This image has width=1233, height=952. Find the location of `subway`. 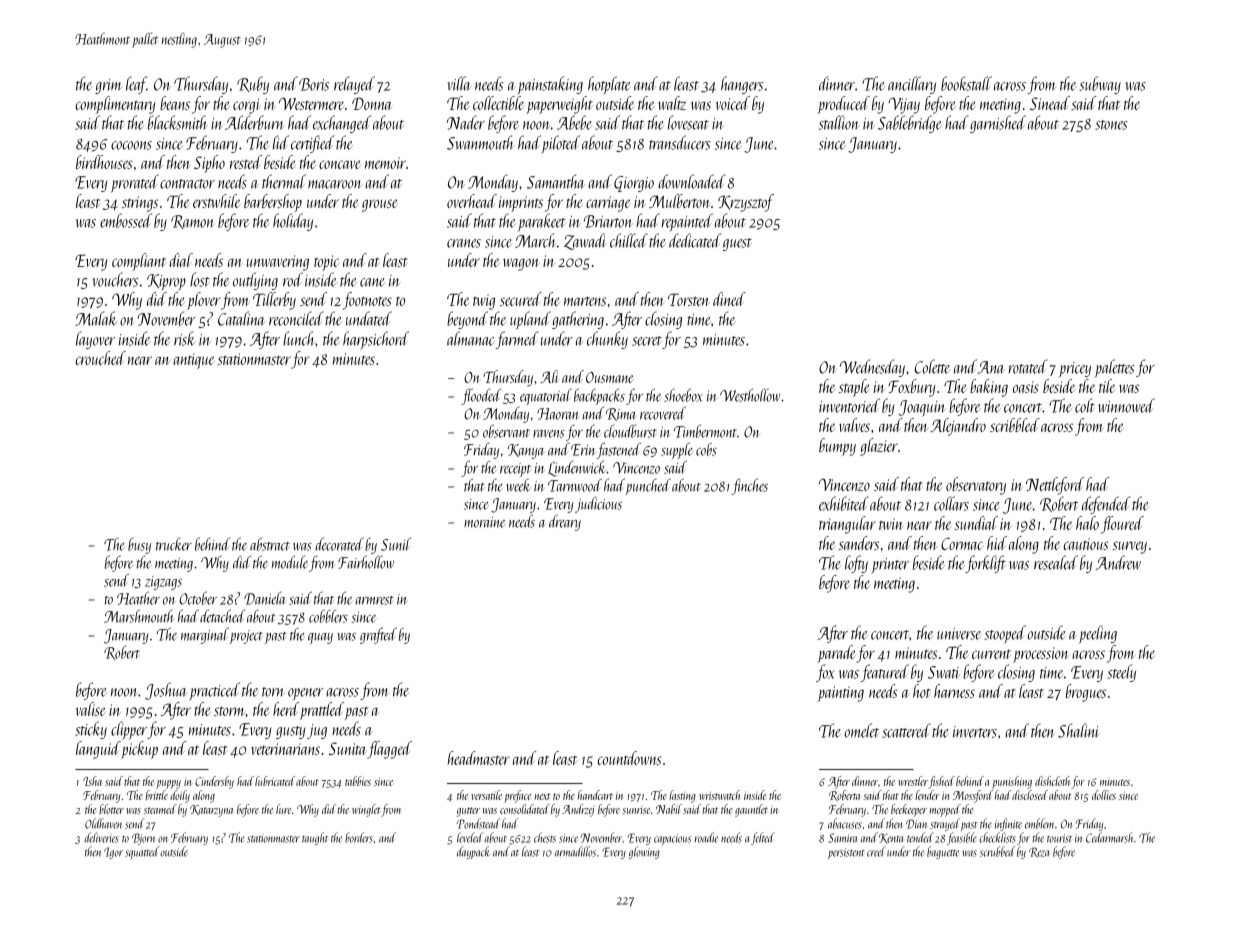

subway is located at coordinates (1100, 85).
